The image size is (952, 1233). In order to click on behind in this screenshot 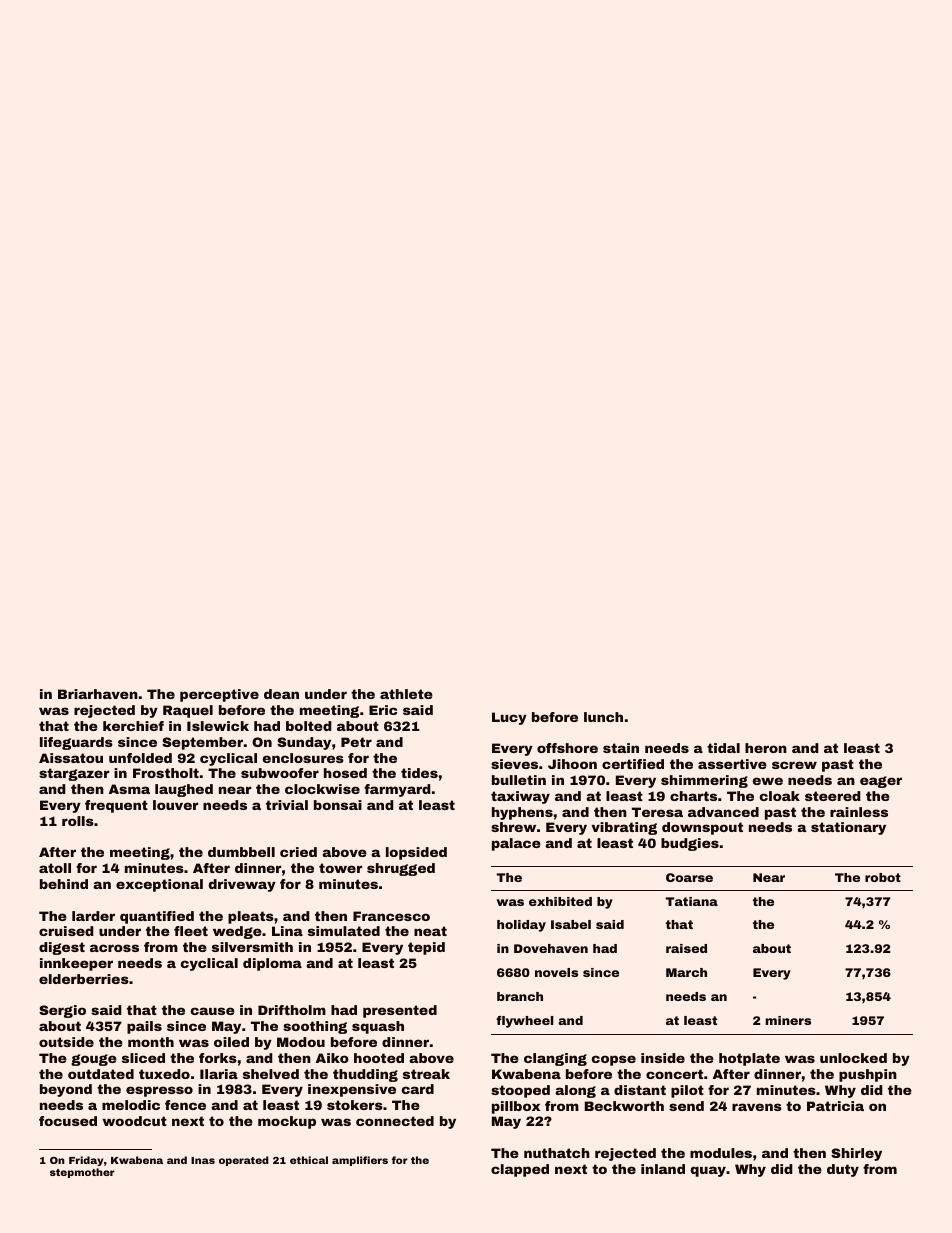, I will do `click(64, 884)`.
